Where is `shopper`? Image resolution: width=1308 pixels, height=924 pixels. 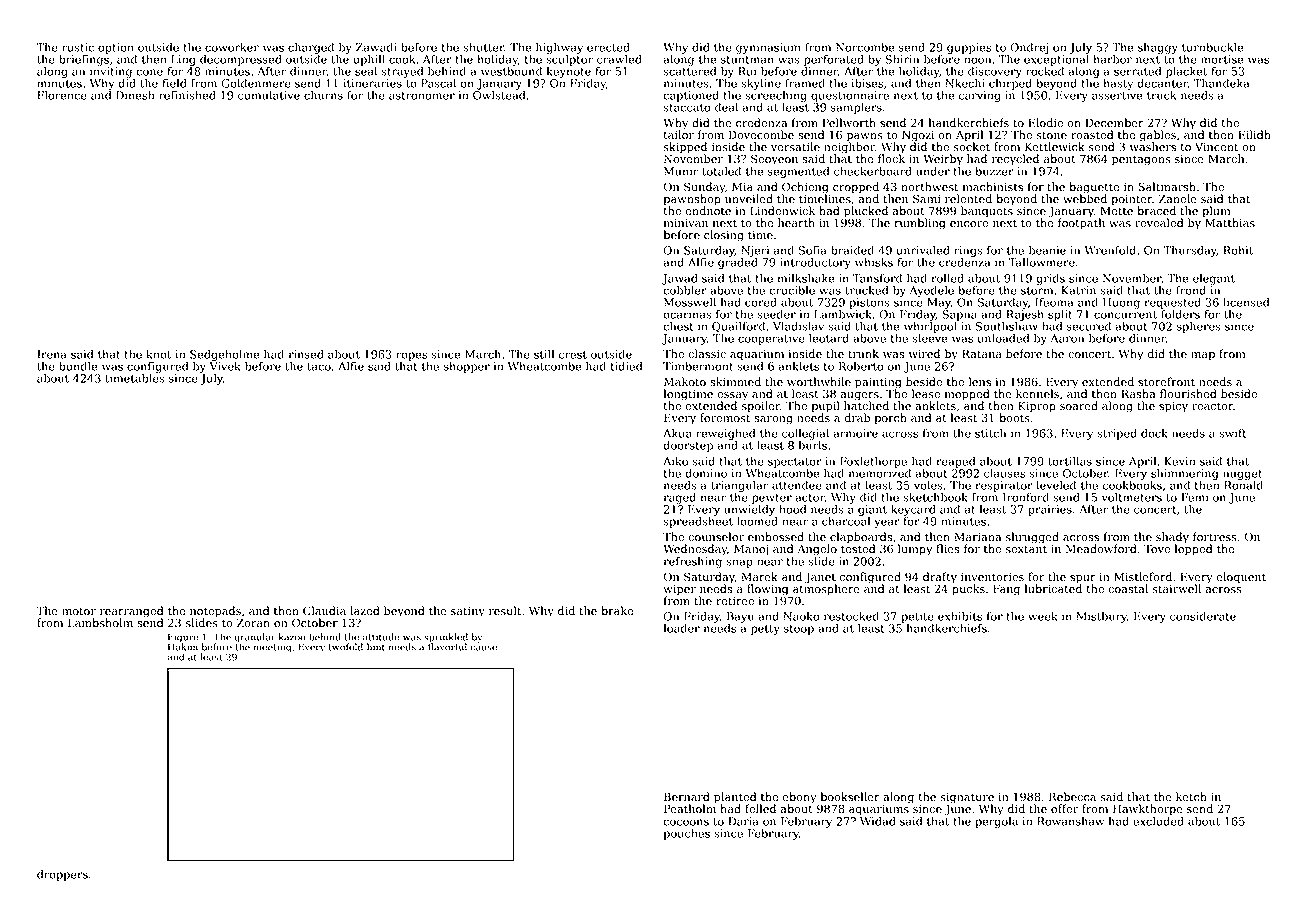
shopper is located at coordinates (467, 367).
